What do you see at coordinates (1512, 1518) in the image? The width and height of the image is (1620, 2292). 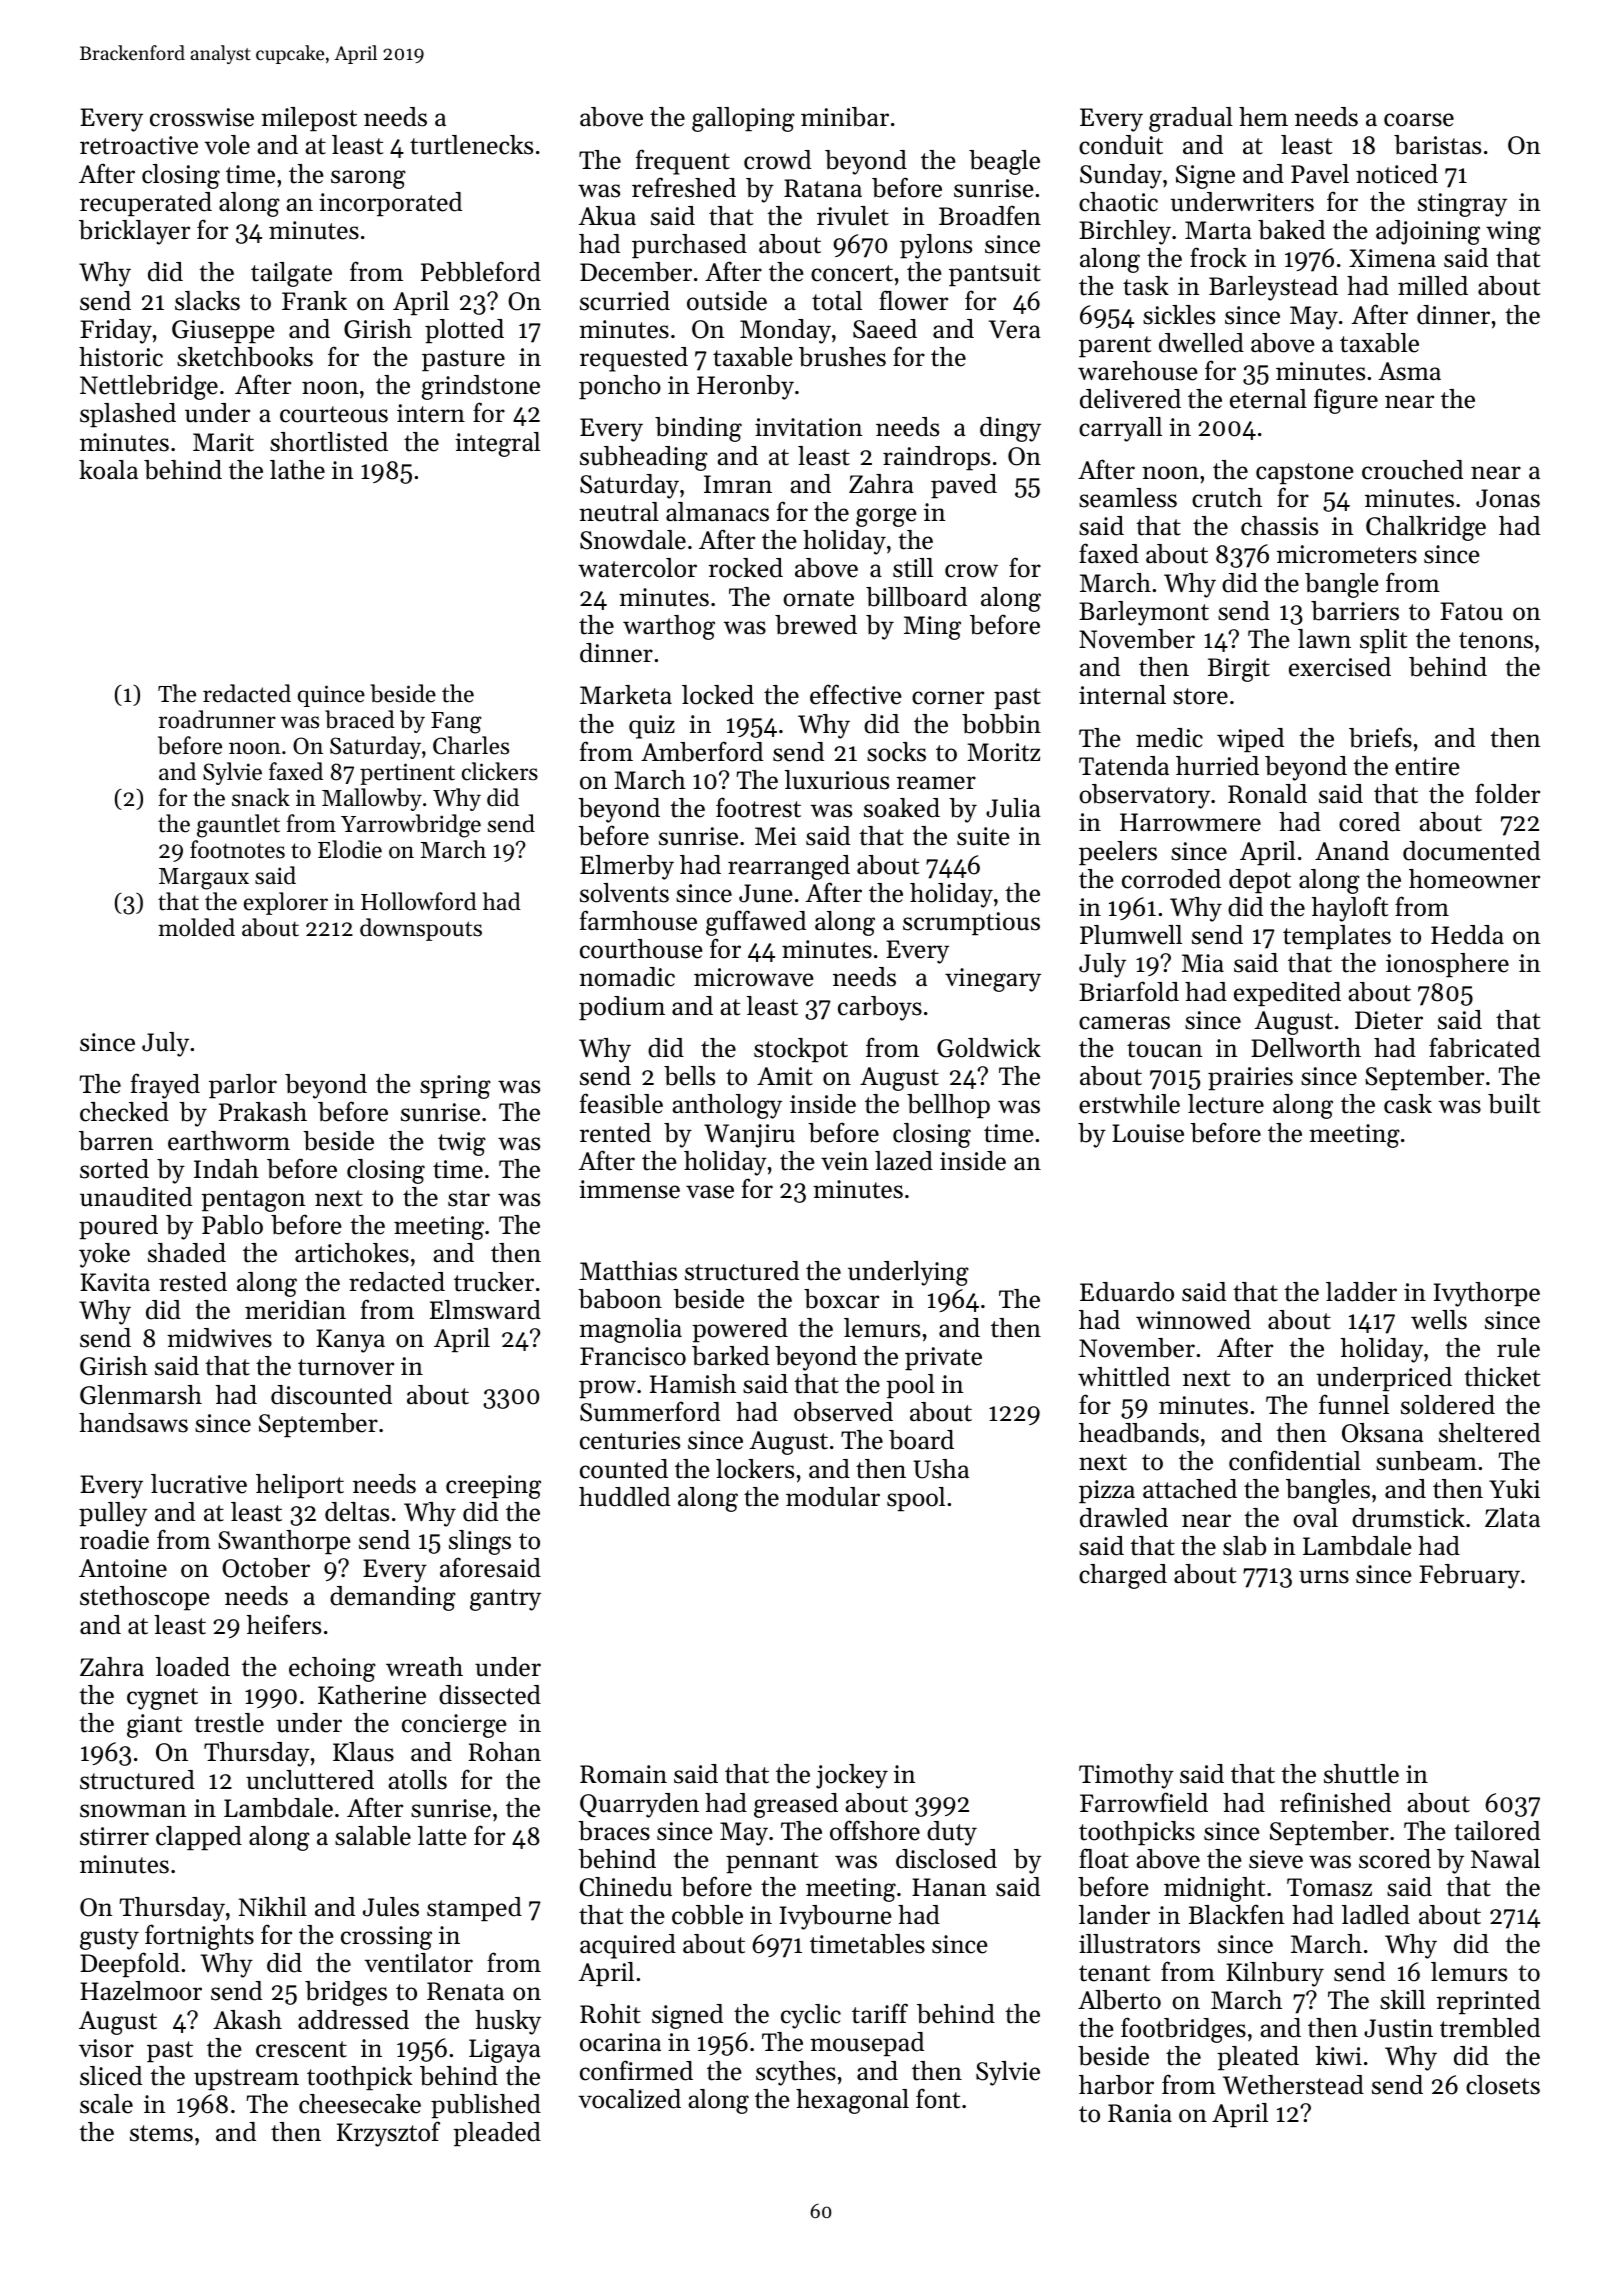 I see `Zlata` at bounding box center [1512, 1518].
